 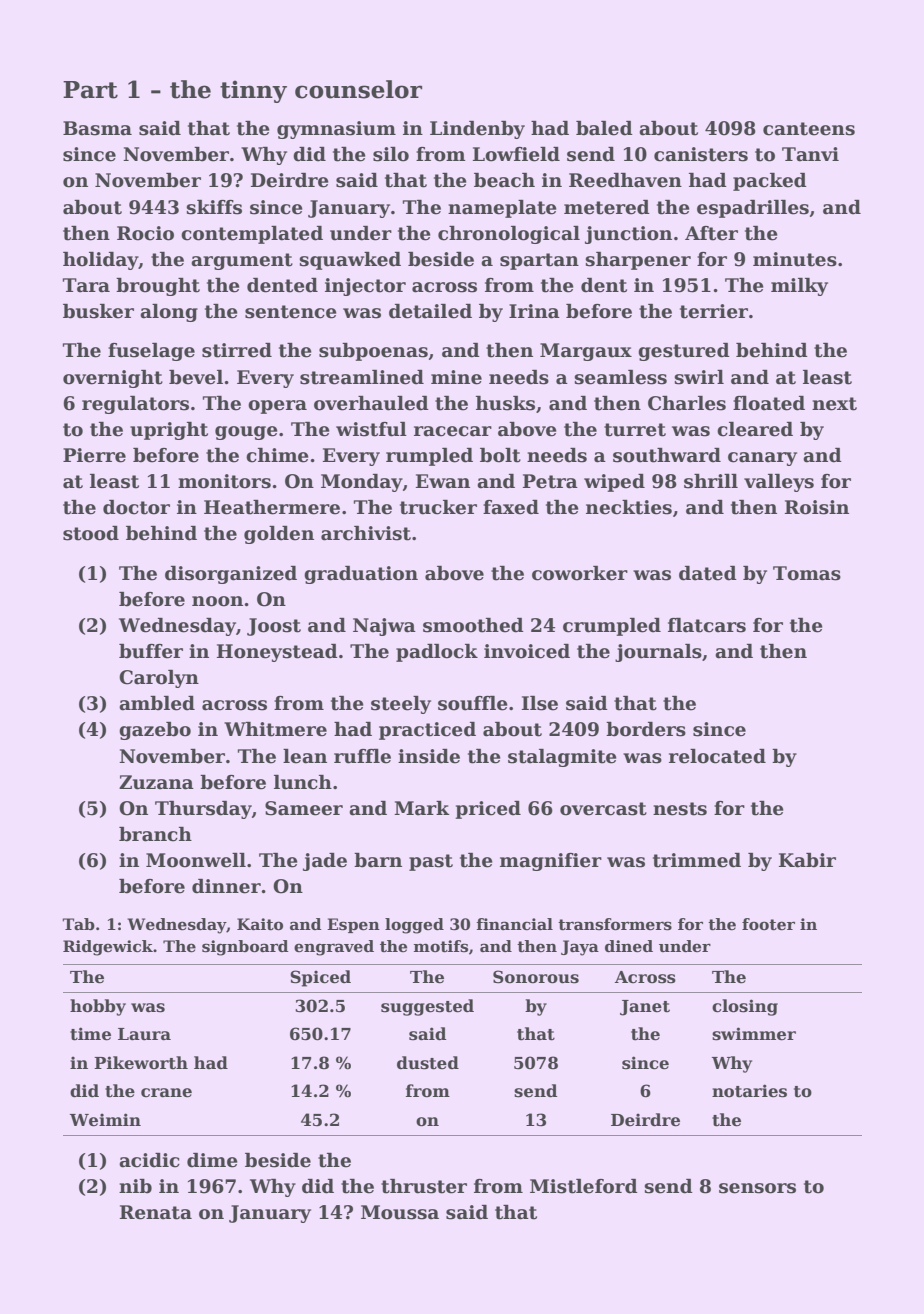 I want to click on Renata, so click(x=156, y=1212).
